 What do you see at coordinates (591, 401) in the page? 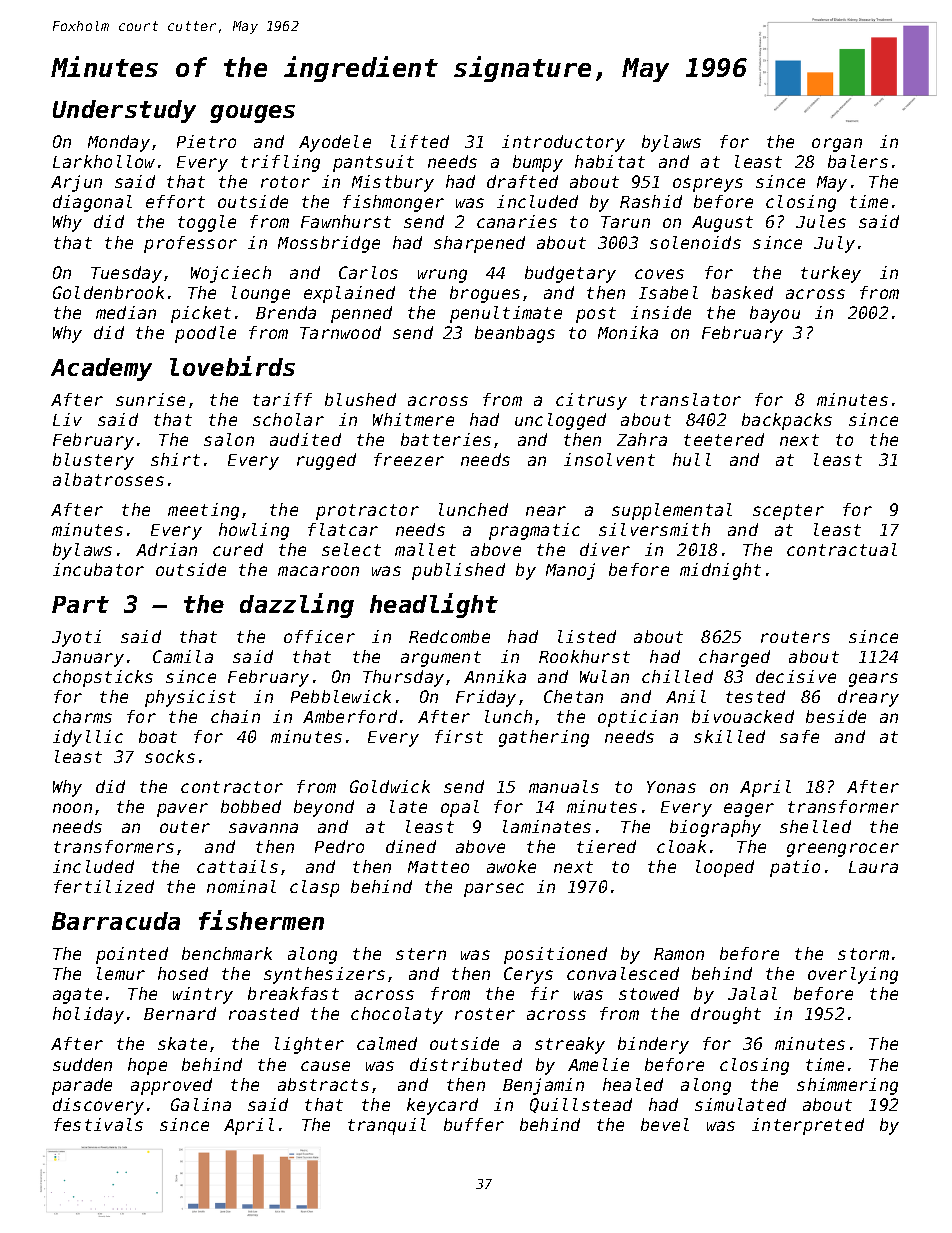
I see `citrusy` at bounding box center [591, 401].
